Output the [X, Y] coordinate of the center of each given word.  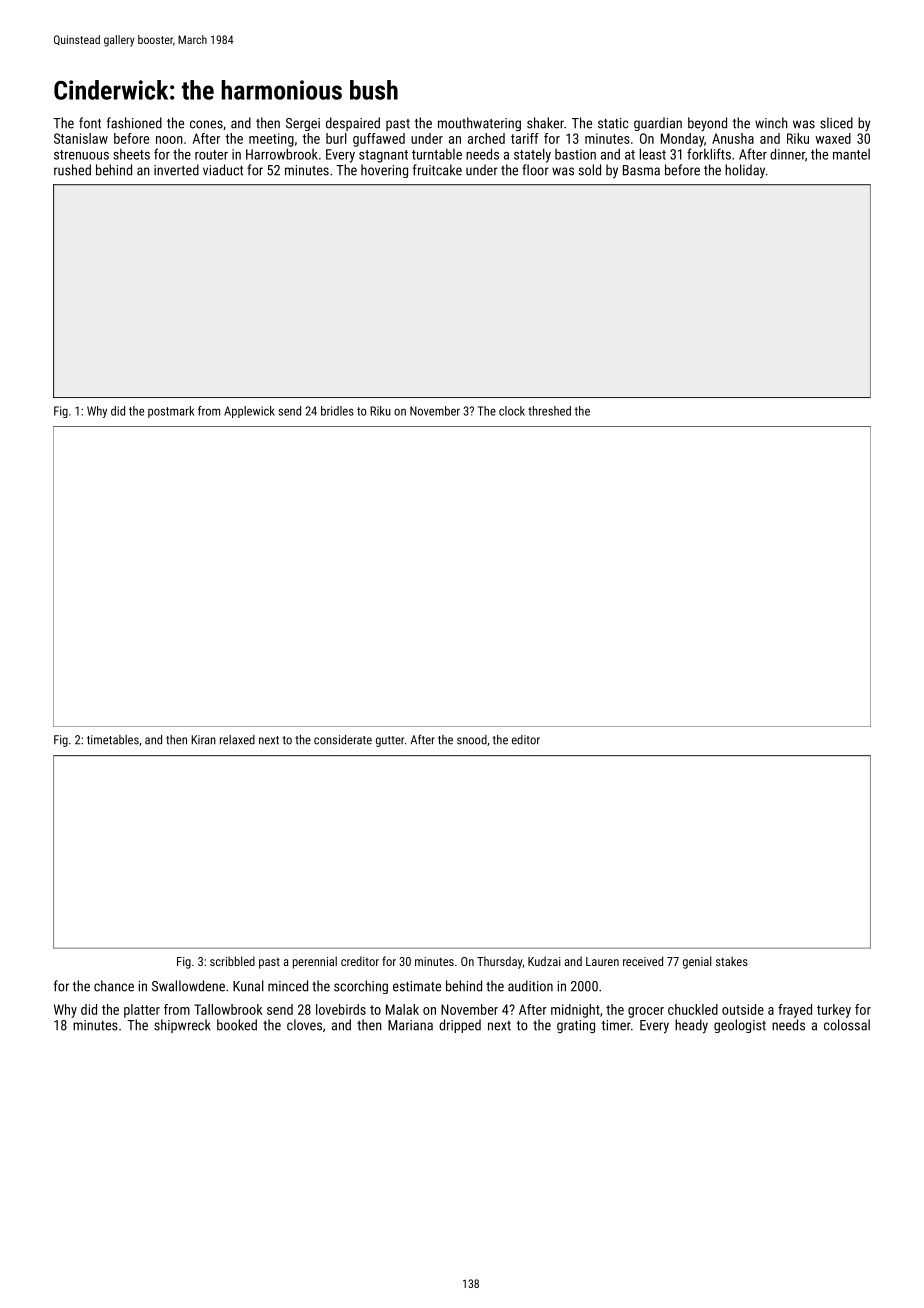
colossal [847, 1025]
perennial [315, 962]
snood [472, 740]
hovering [384, 171]
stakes [732, 961]
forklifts [709, 154]
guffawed [379, 140]
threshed [549, 411]
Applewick [249, 412]
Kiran [203, 740]
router [211, 155]
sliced [836, 123]
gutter [390, 741]
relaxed [237, 740]
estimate [417, 986]
